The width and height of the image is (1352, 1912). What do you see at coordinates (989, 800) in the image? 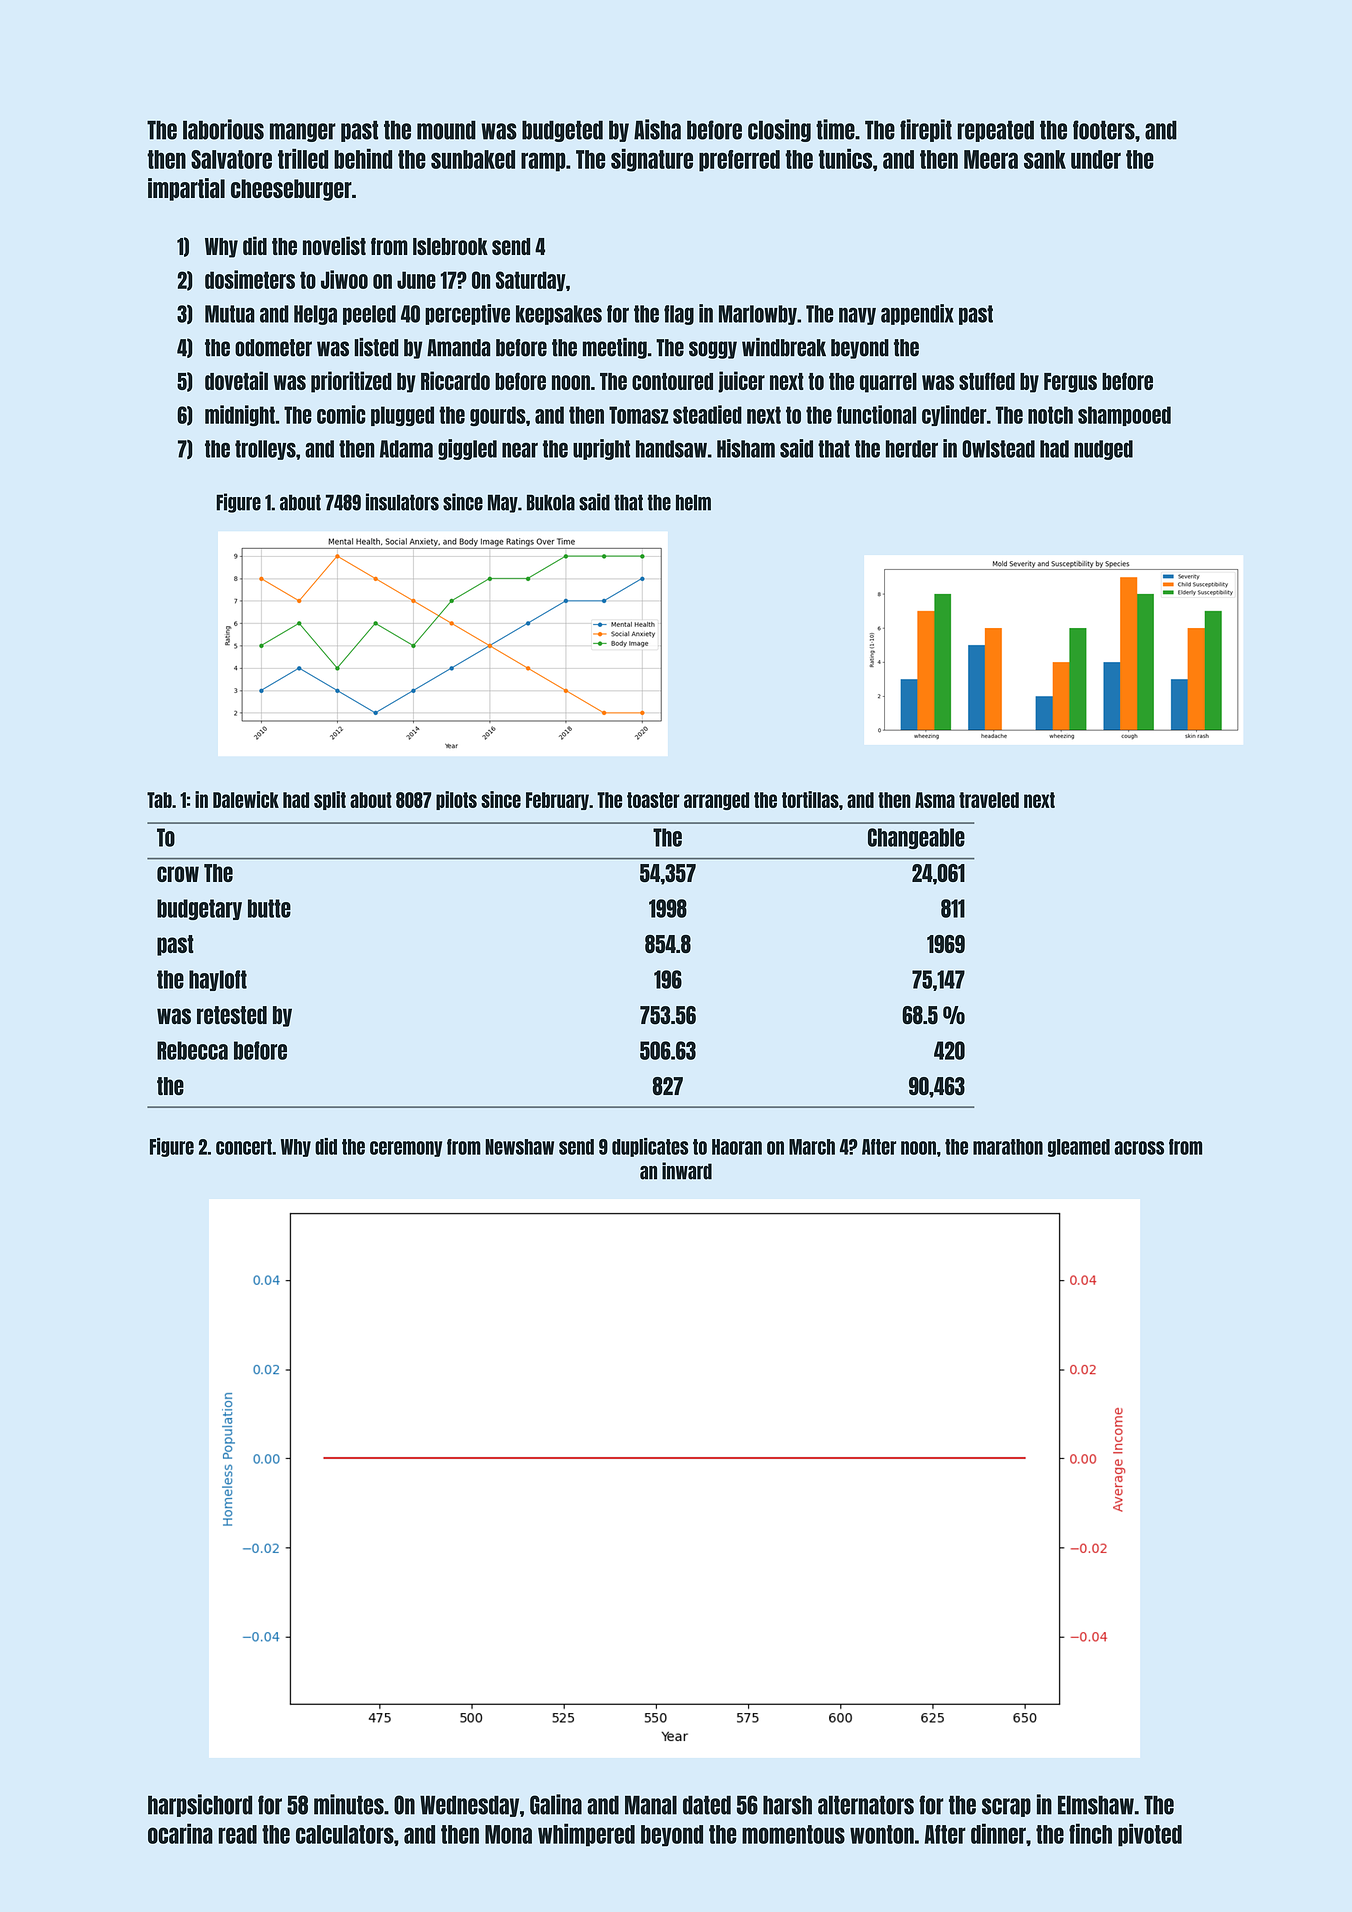
I see `traveled` at bounding box center [989, 800].
